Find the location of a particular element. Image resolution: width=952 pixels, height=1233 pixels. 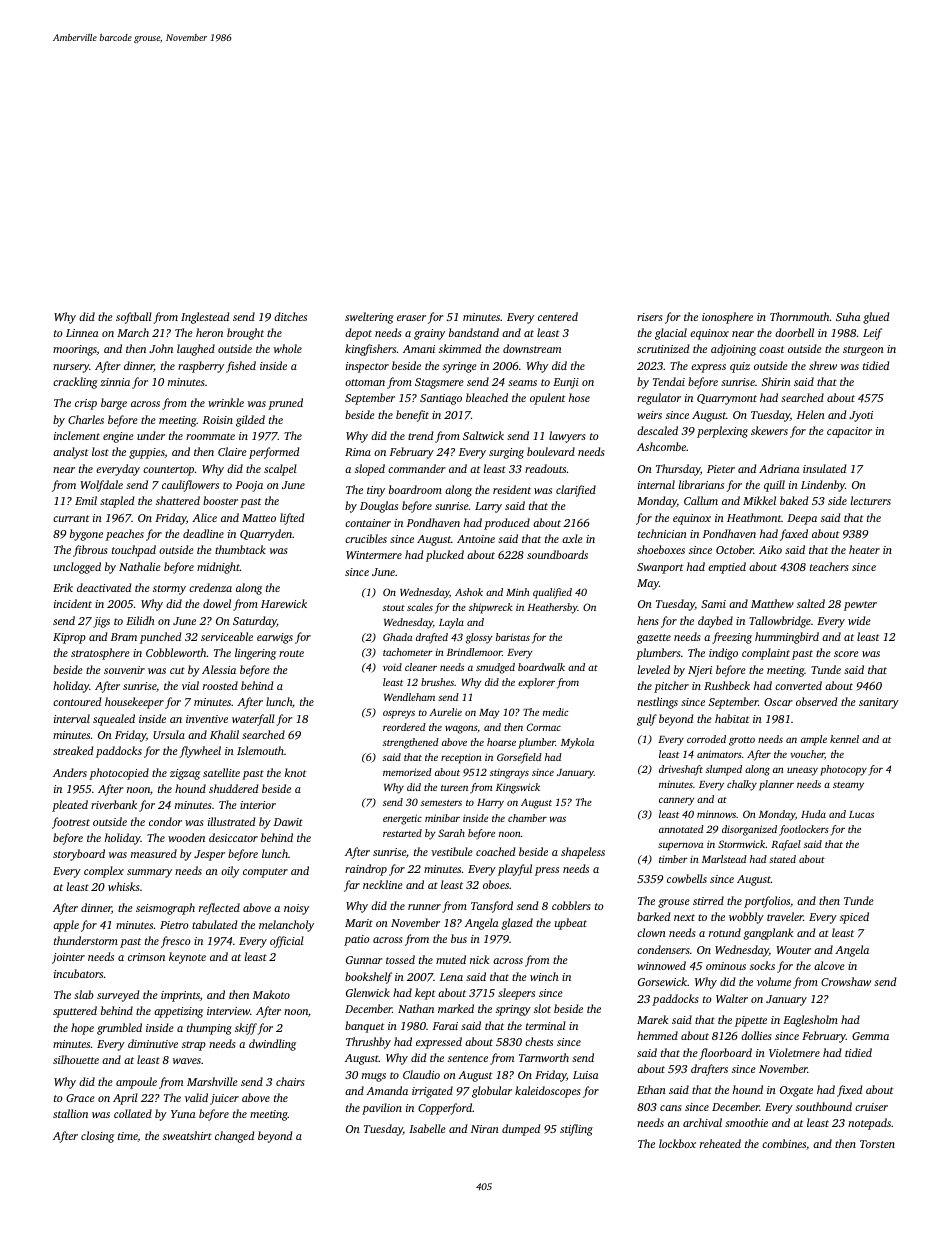

kaleidoscopes is located at coordinates (548, 1092).
